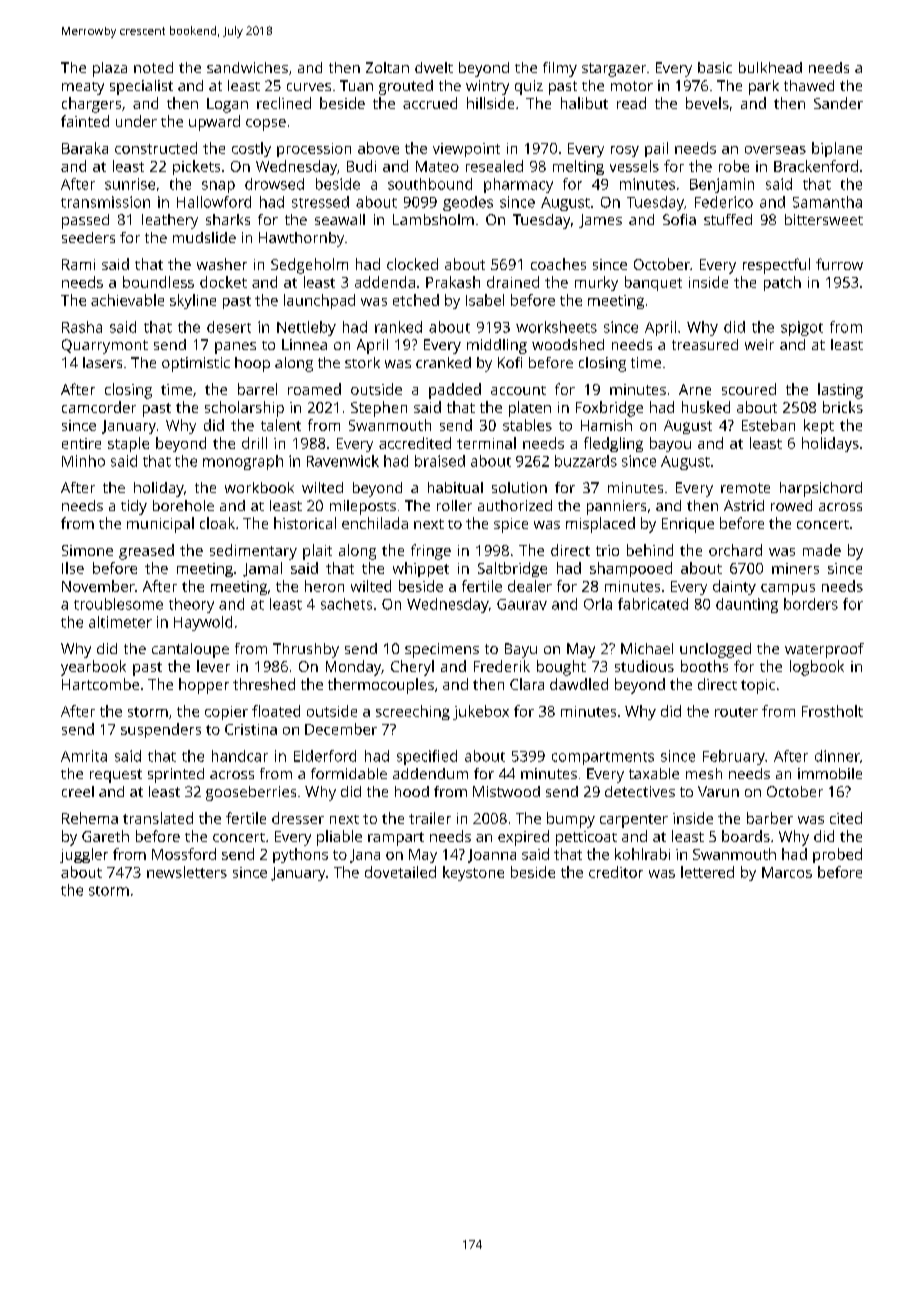 This screenshot has width=924, height=1308. I want to click on dwelt, so click(434, 67).
